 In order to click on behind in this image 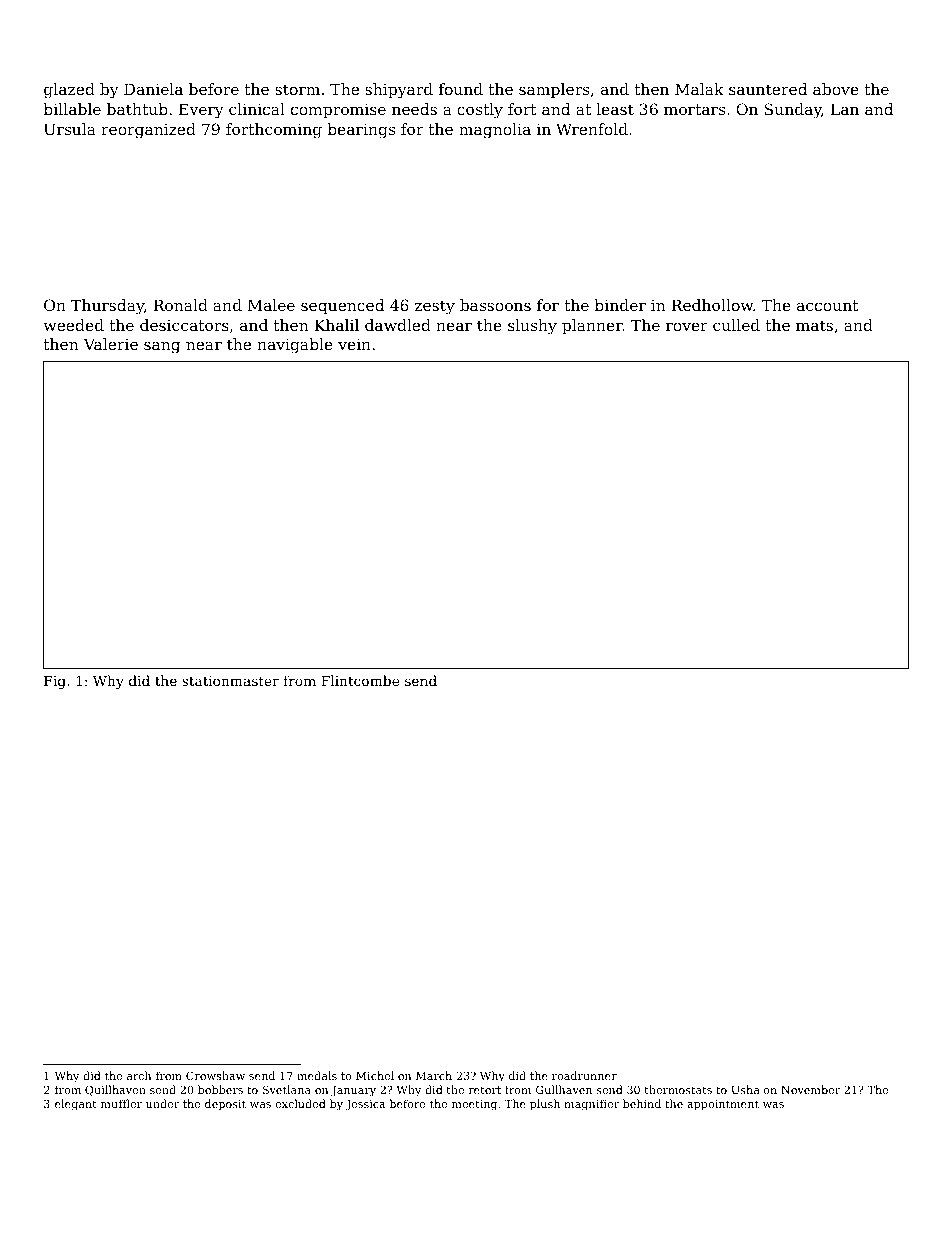, I will do `click(642, 1103)`.
